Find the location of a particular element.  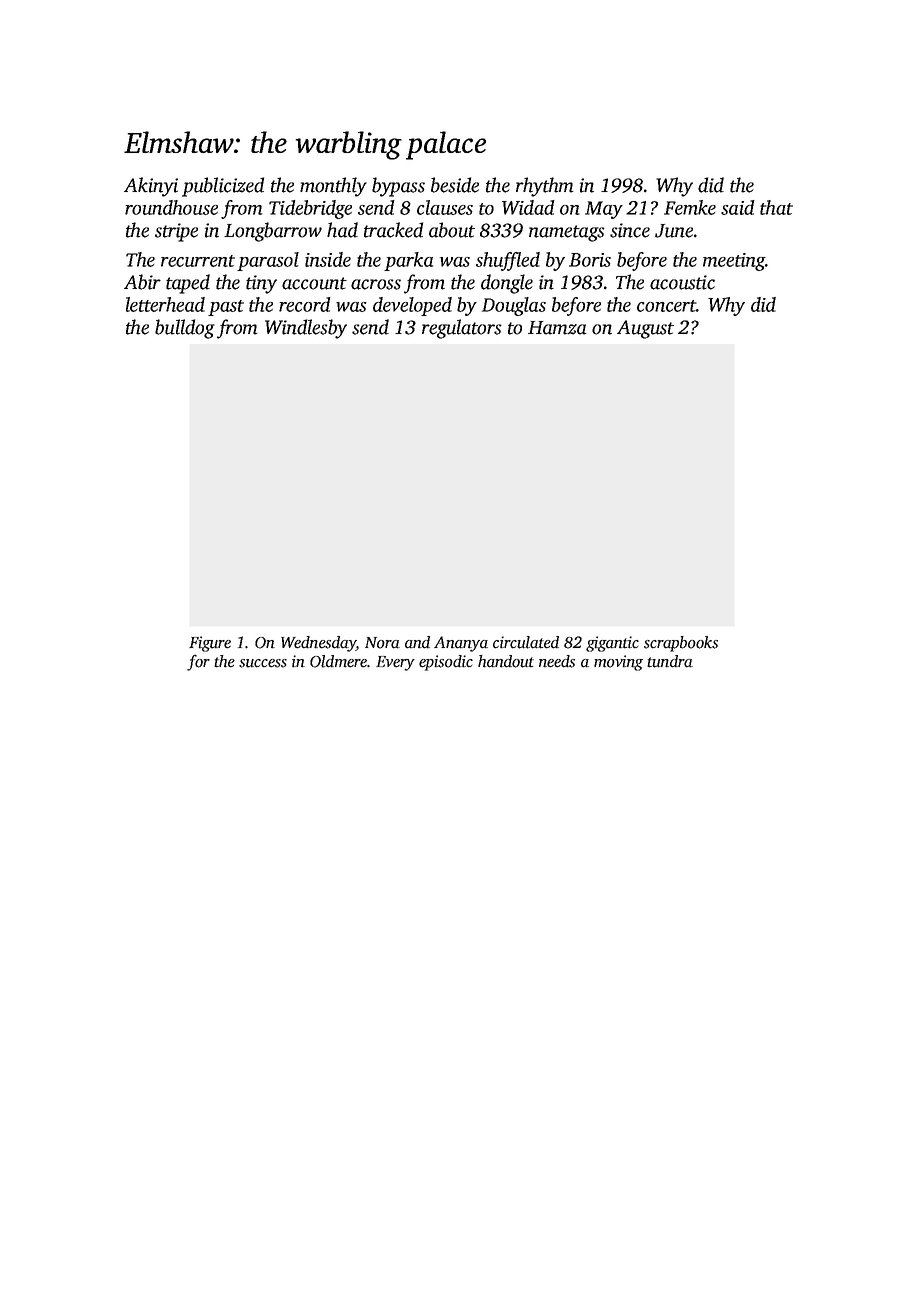

circulated is located at coordinates (526, 642).
